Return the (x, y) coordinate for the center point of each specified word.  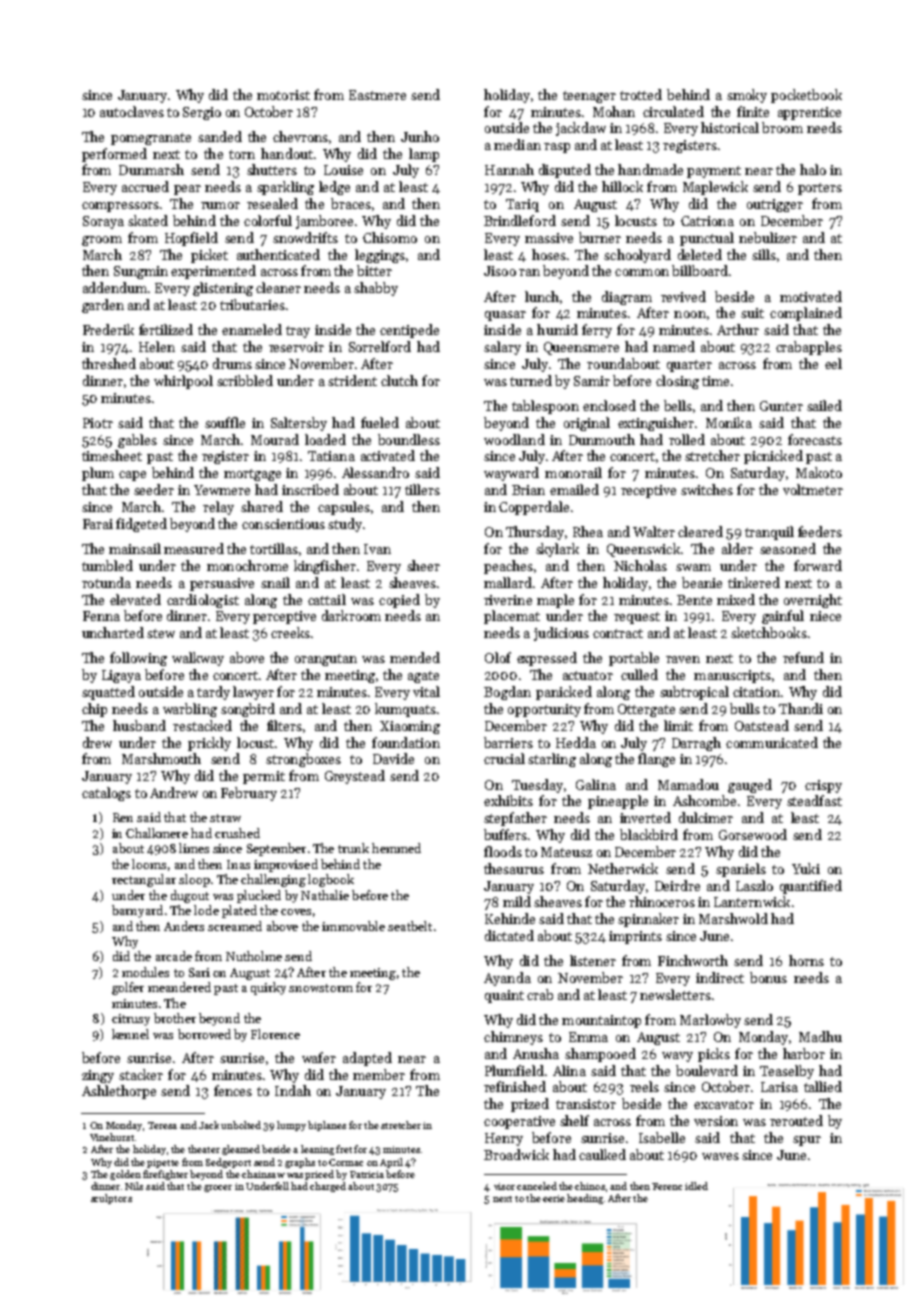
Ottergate (646, 710)
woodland (514, 439)
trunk (353, 848)
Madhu (820, 1036)
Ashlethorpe (119, 1092)
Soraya (103, 222)
